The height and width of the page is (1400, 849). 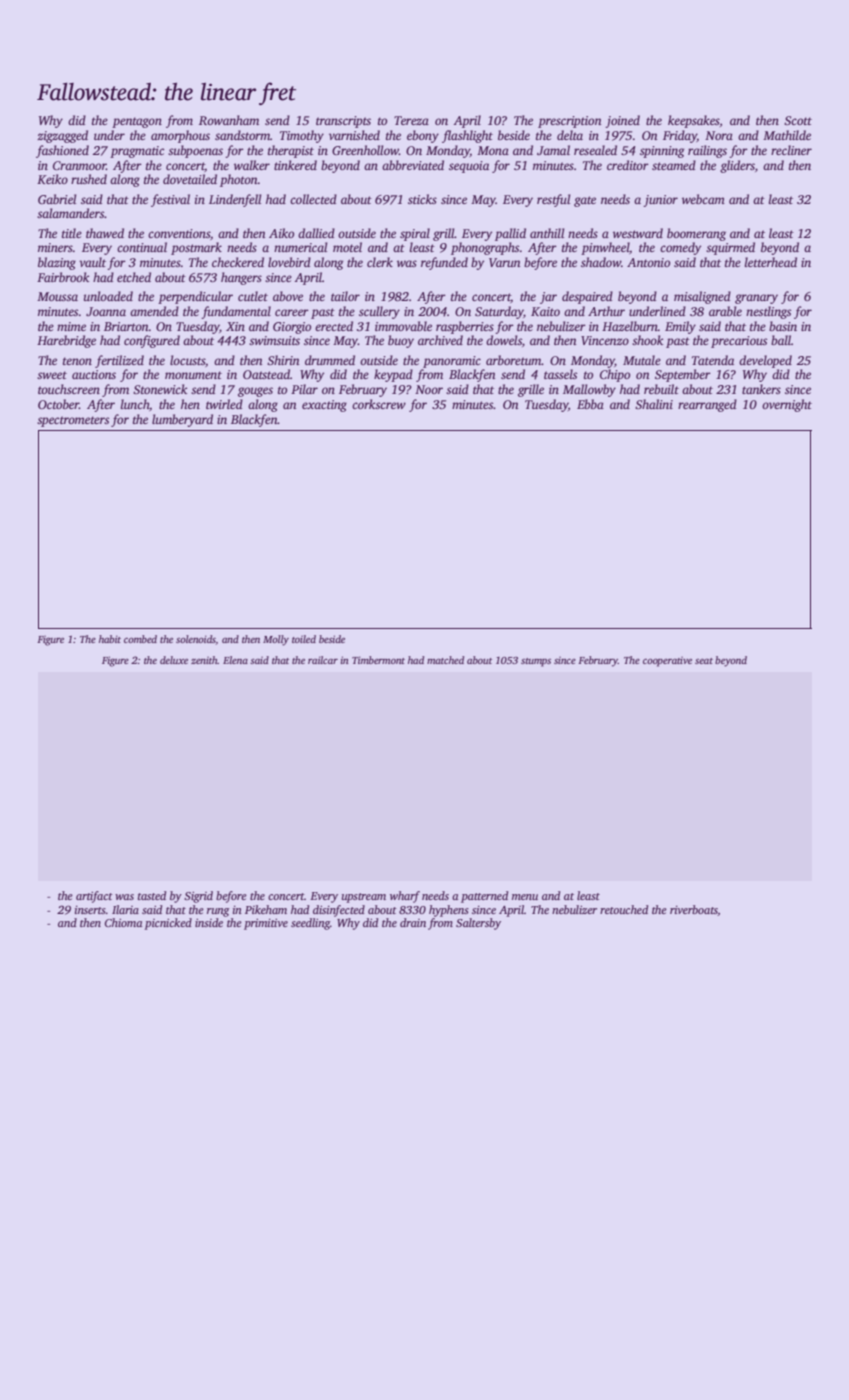 What do you see at coordinates (224, 404) in the page?
I see `twirled` at bounding box center [224, 404].
